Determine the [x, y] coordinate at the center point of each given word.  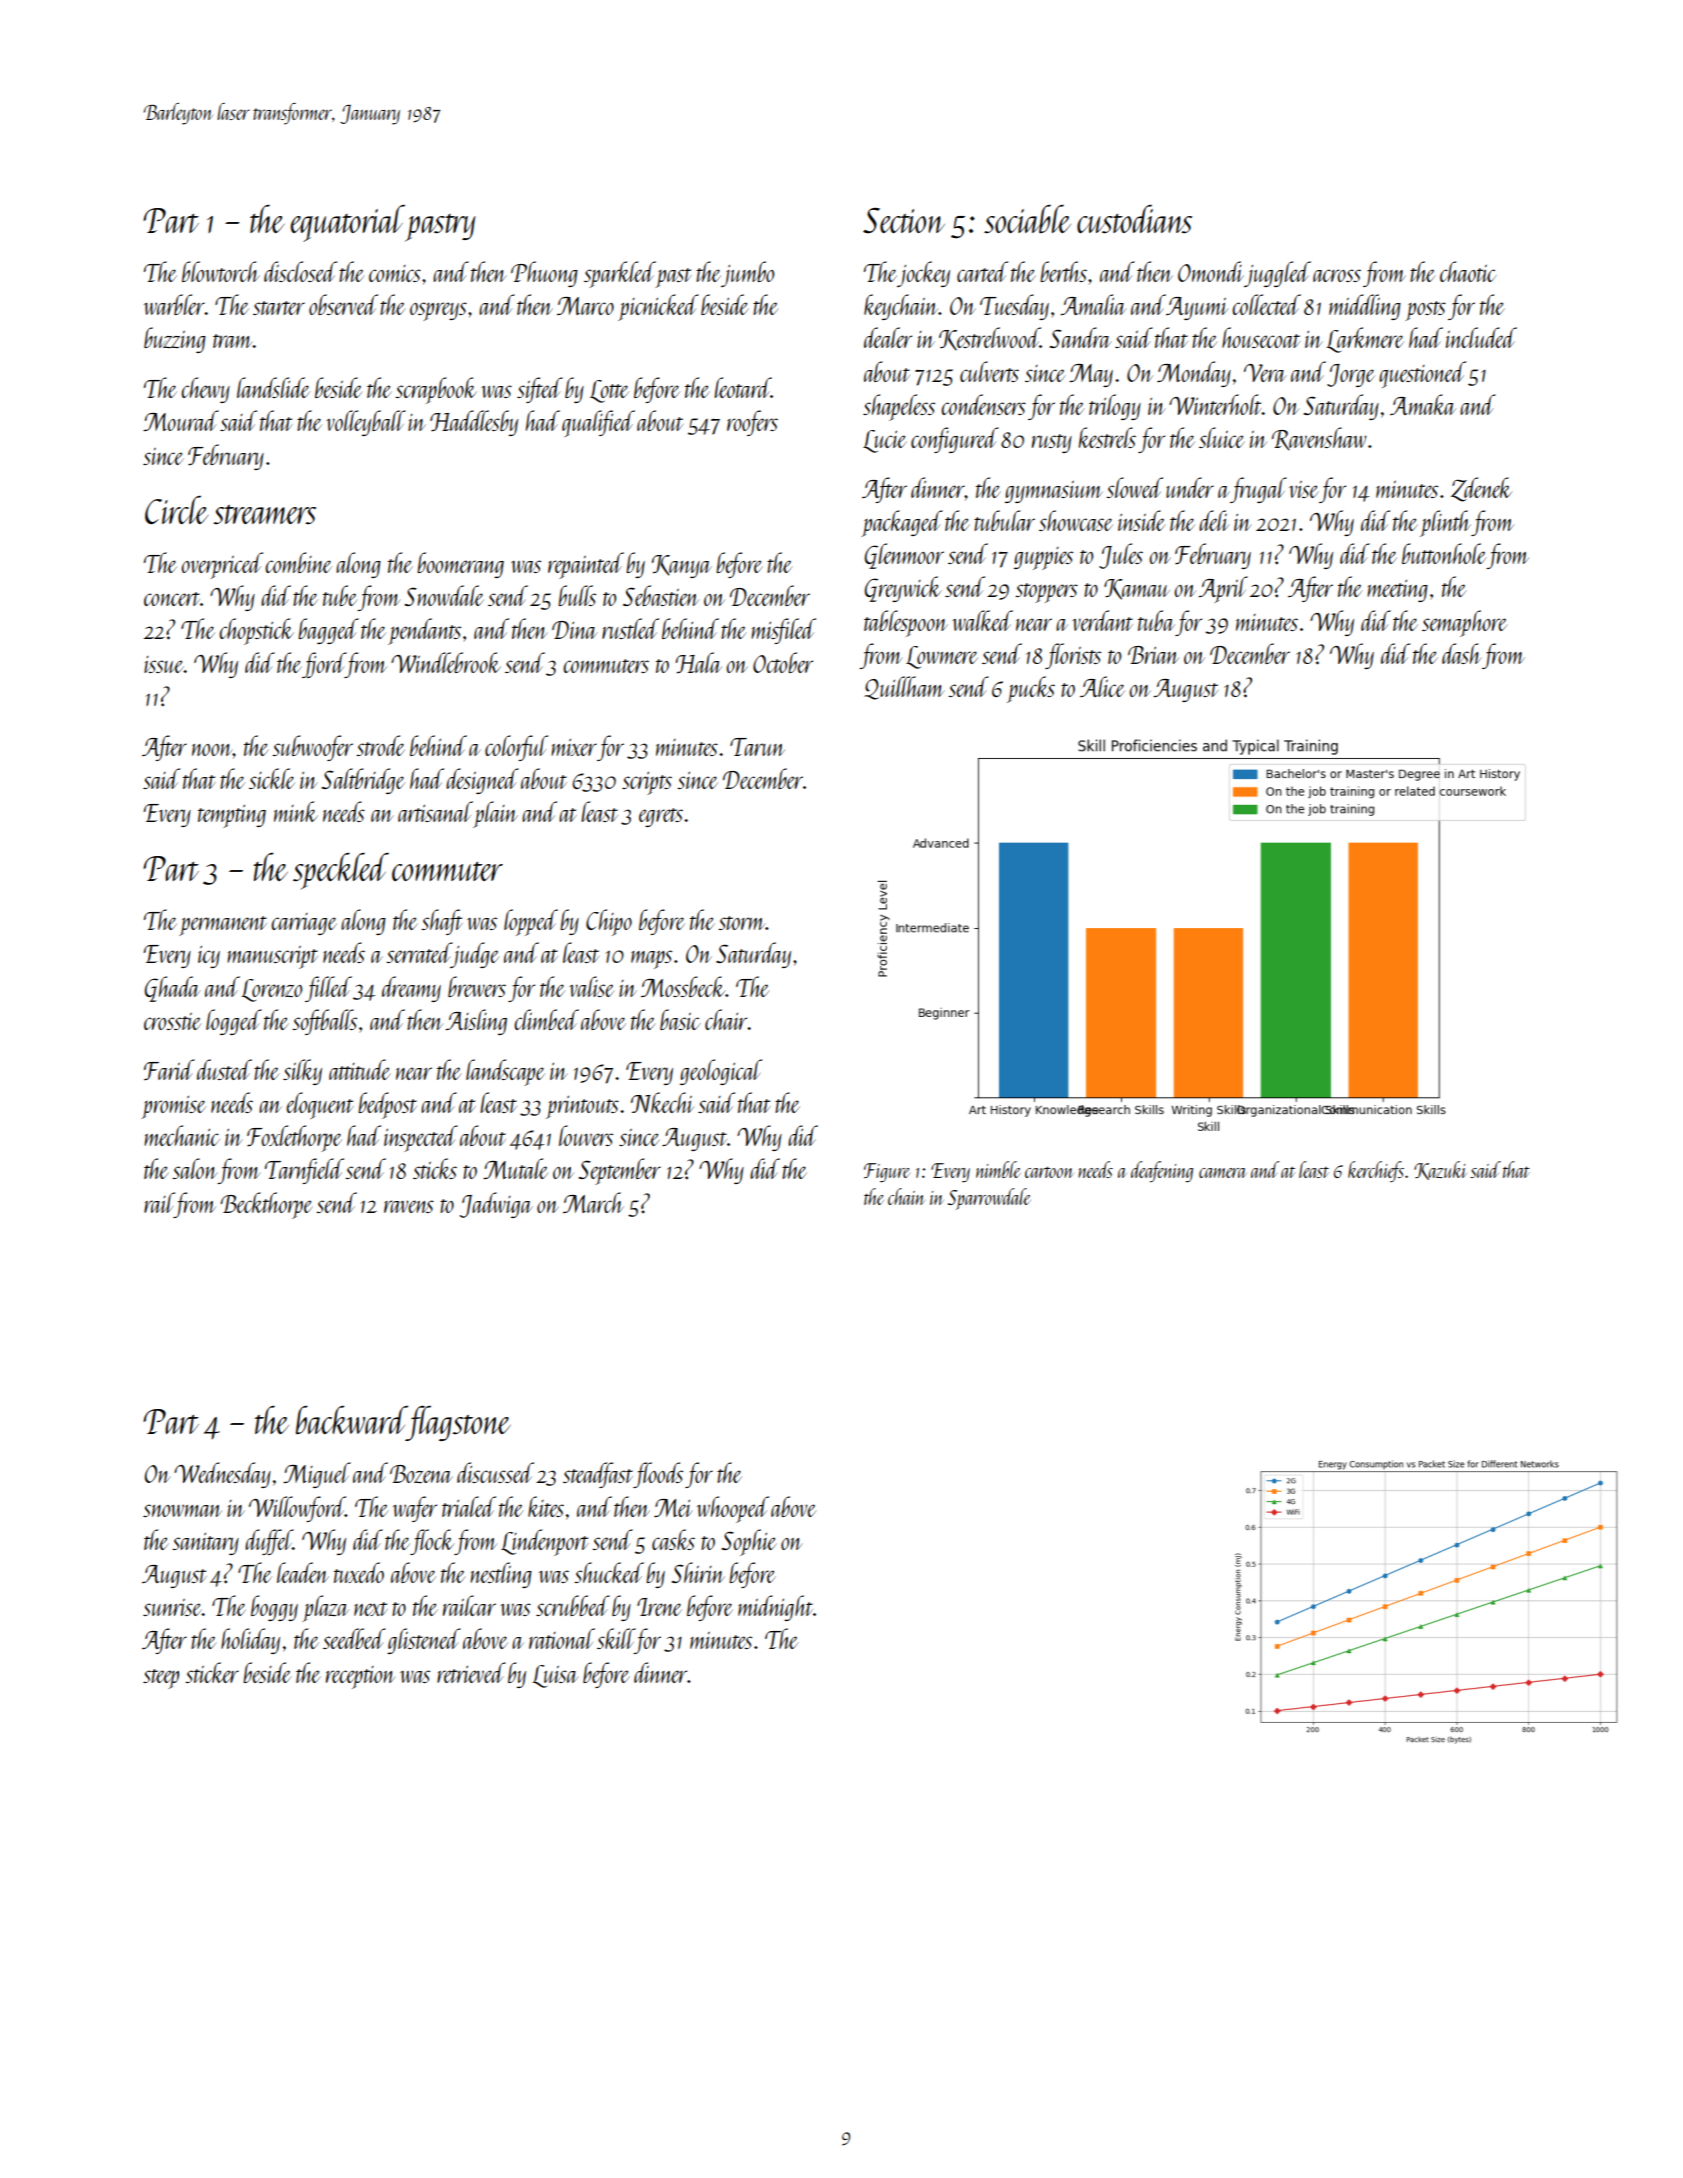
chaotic [1468, 271]
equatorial [348, 223]
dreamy [411, 989]
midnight [775, 1608]
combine [298, 562]
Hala [698, 662]
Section [904, 221]
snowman [182, 1510]
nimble [998, 1169]
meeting [1397, 591]
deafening [1162, 1171]
